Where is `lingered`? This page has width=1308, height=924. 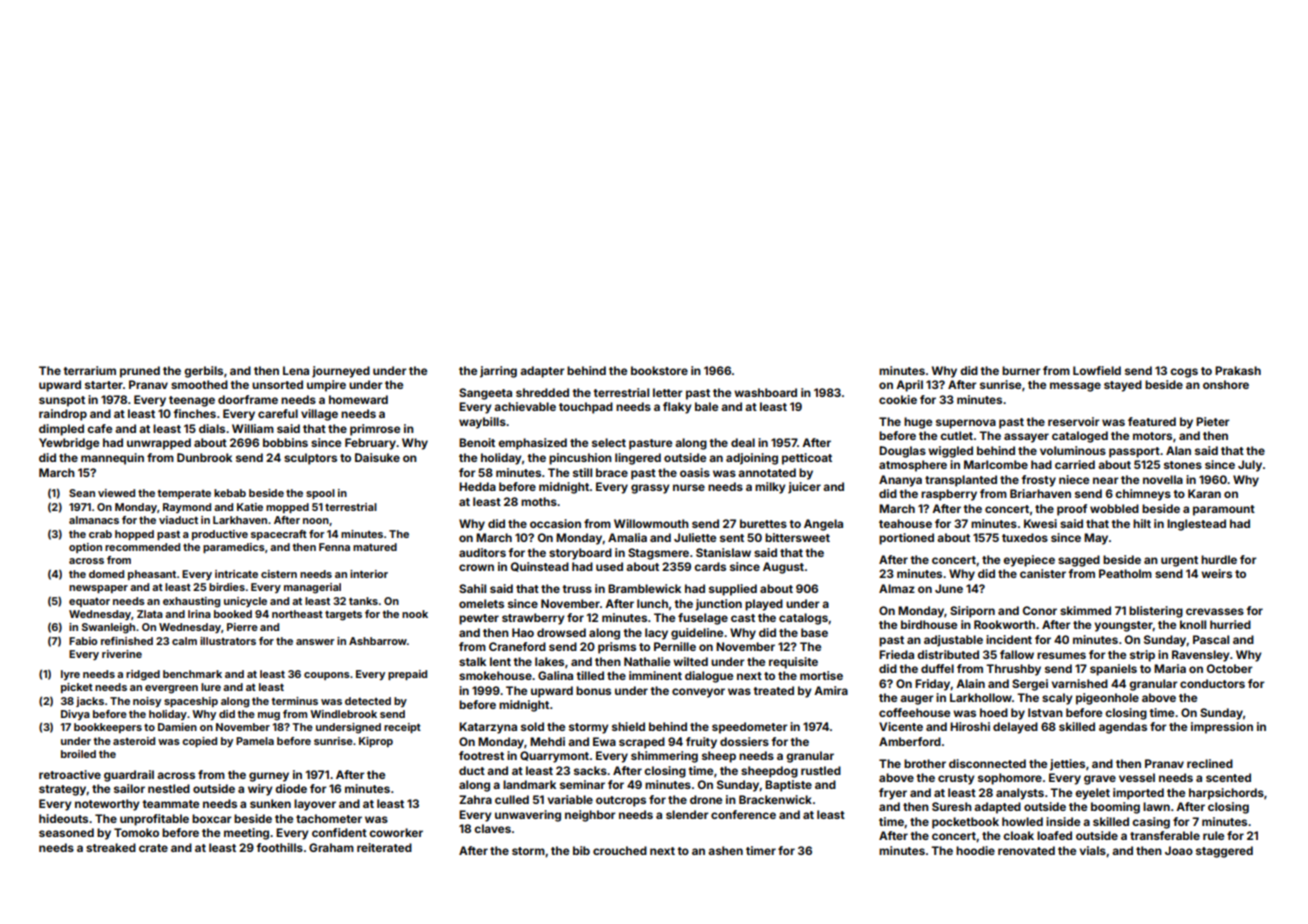
lingered is located at coordinates (638, 459).
